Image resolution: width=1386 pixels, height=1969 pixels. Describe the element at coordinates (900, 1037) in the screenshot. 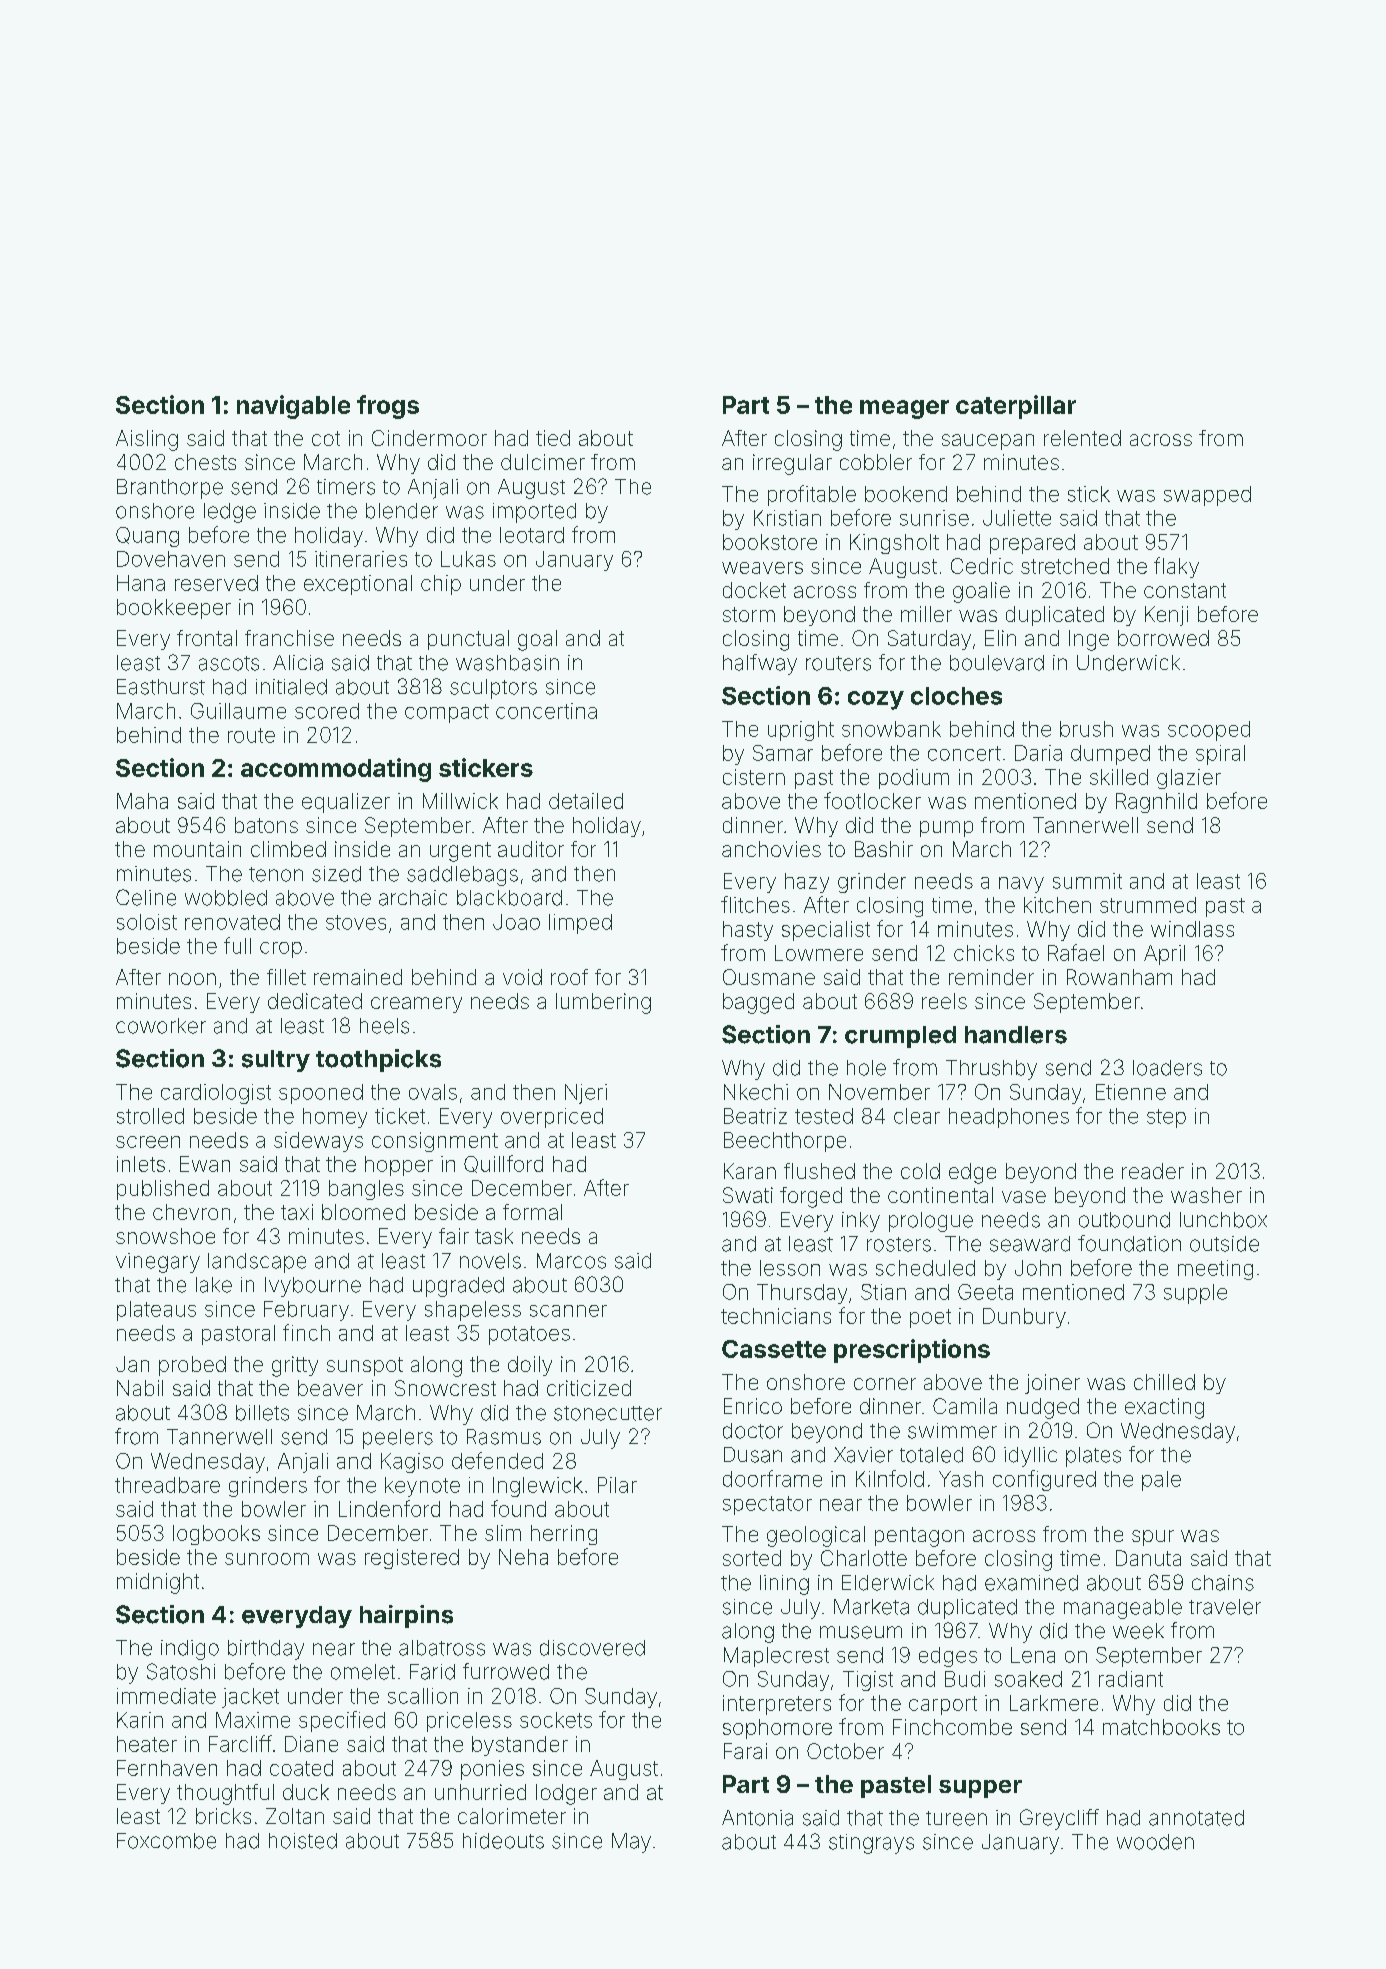

I see `crumpled` at that location.
